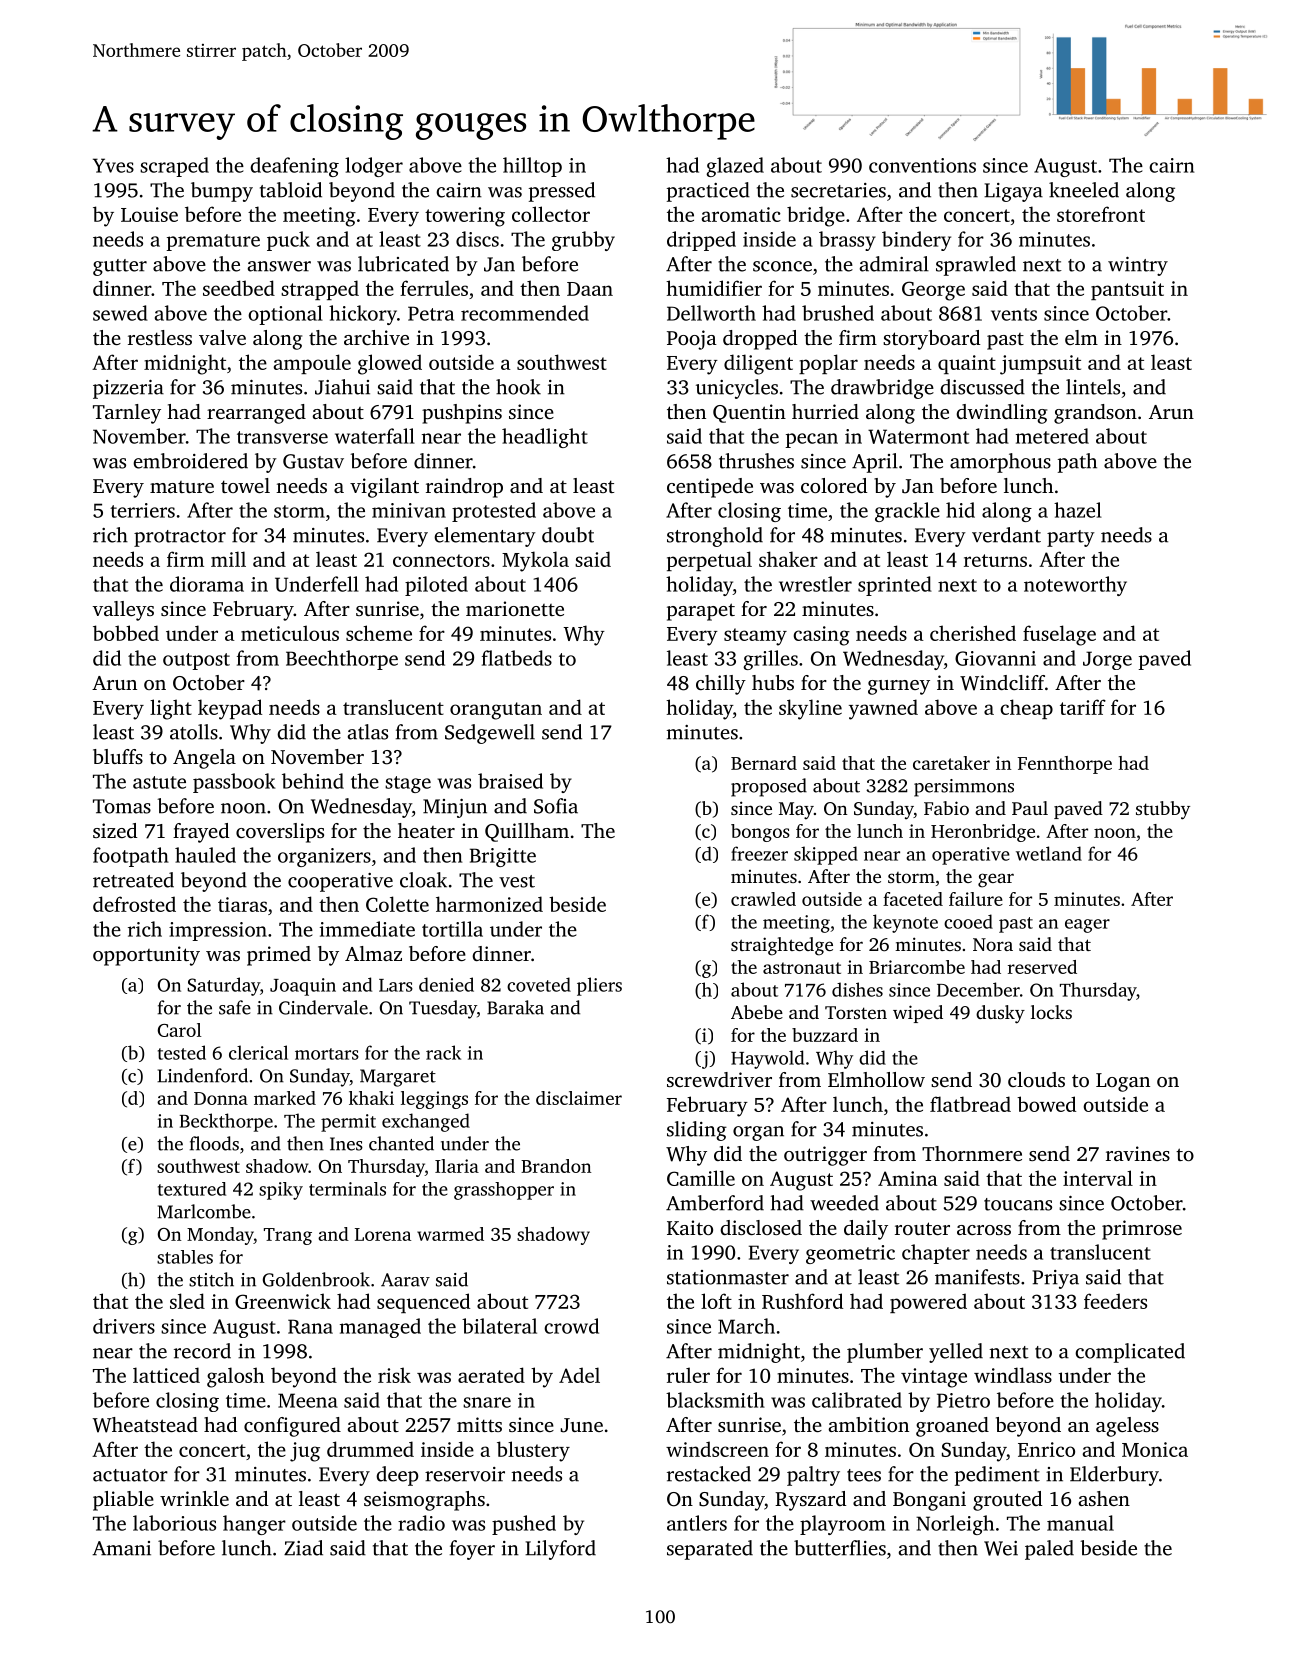 The width and height of the image is (1289, 1668). Describe the element at coordinates (316, 1279) in the image. I see `Goldenbrook` at that location.
